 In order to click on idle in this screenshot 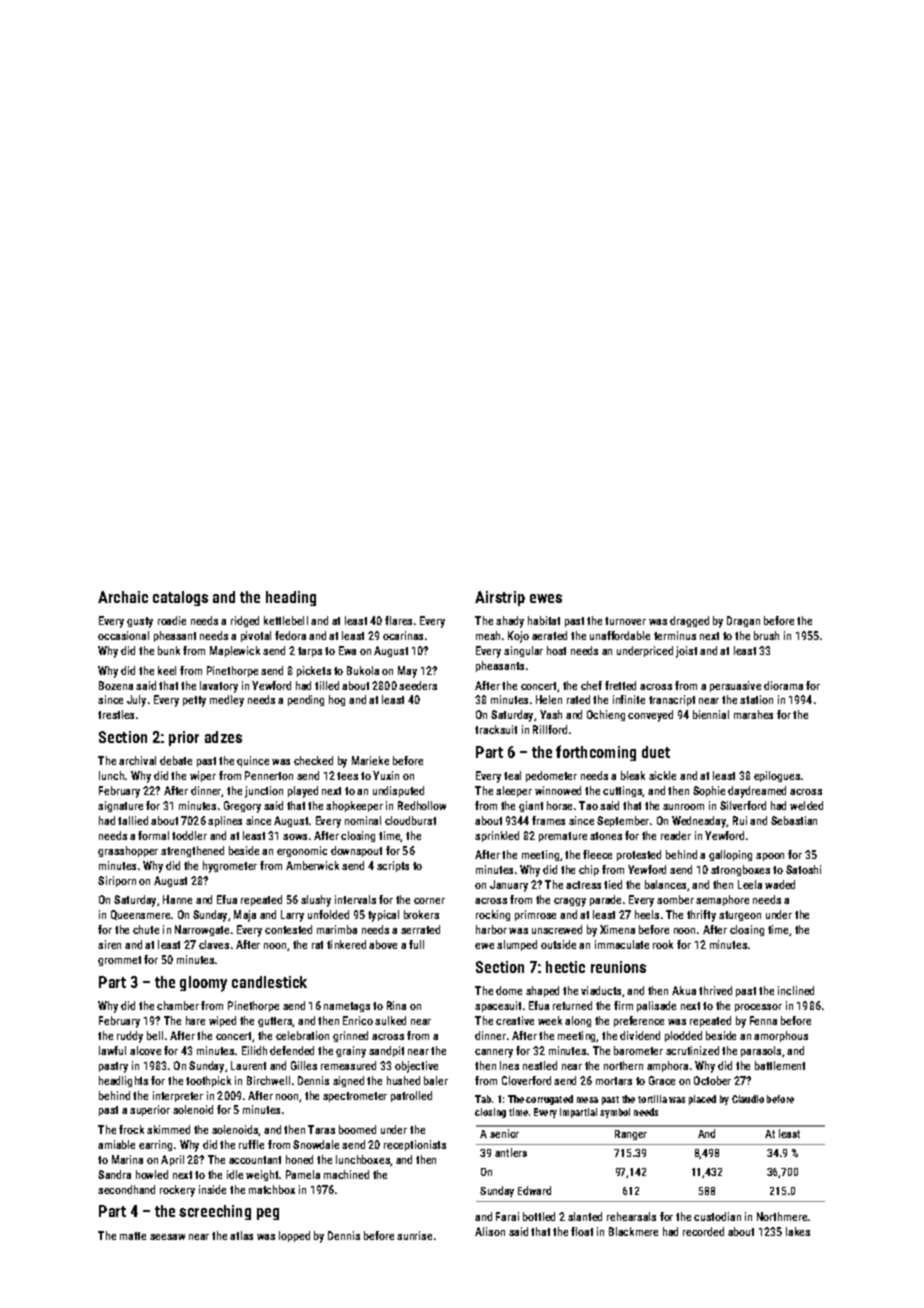, I will do `click(235, 1174)`.
